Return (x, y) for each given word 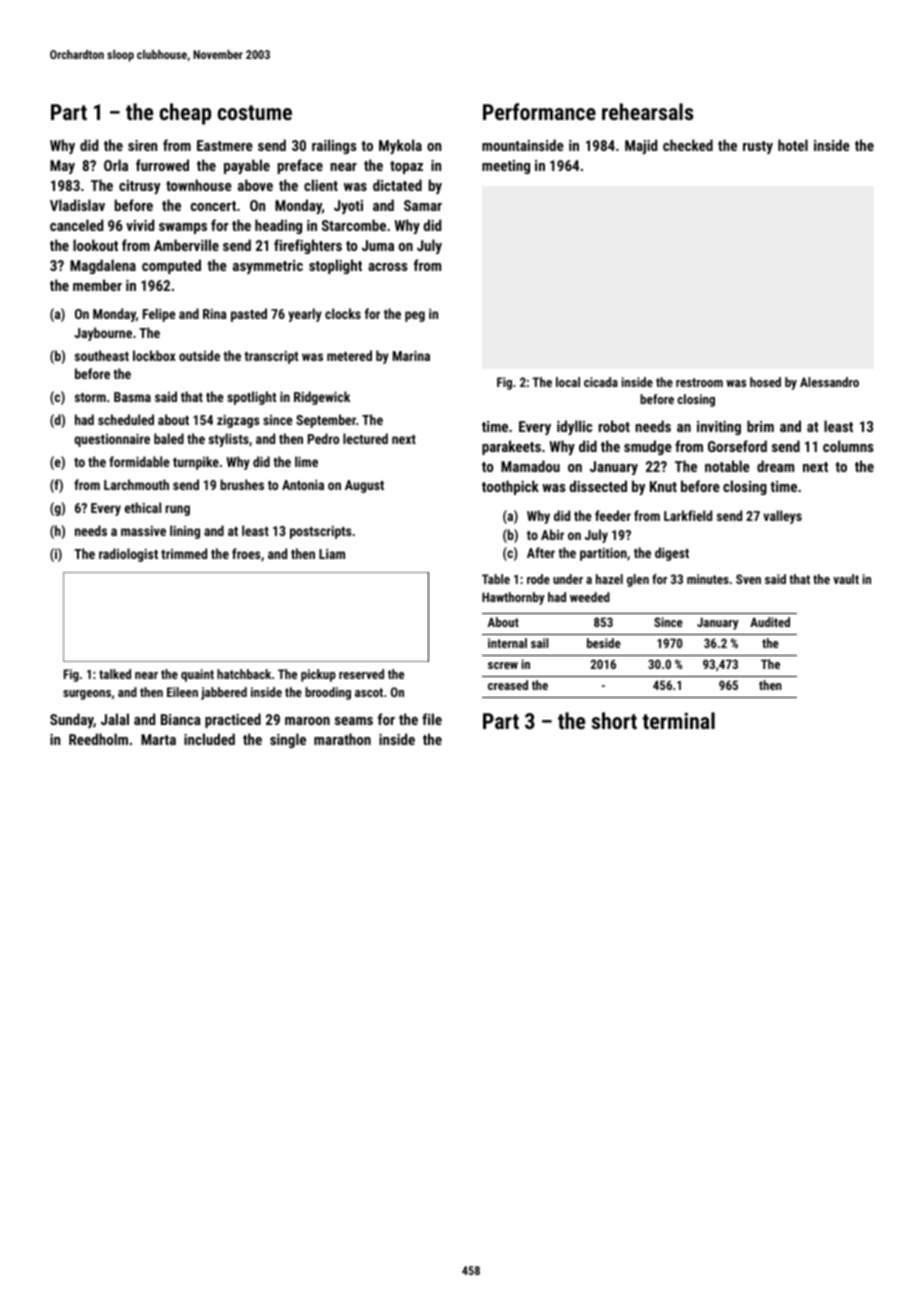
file (432, 719)
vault (846, 579)
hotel (793, 145)
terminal (679, 720)
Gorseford (737, 446)
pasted (249, 315)
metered (349, 355)
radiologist (128, 555)
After (541, 552)
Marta (158, 739)
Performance (539, 111)
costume (255, 112)
